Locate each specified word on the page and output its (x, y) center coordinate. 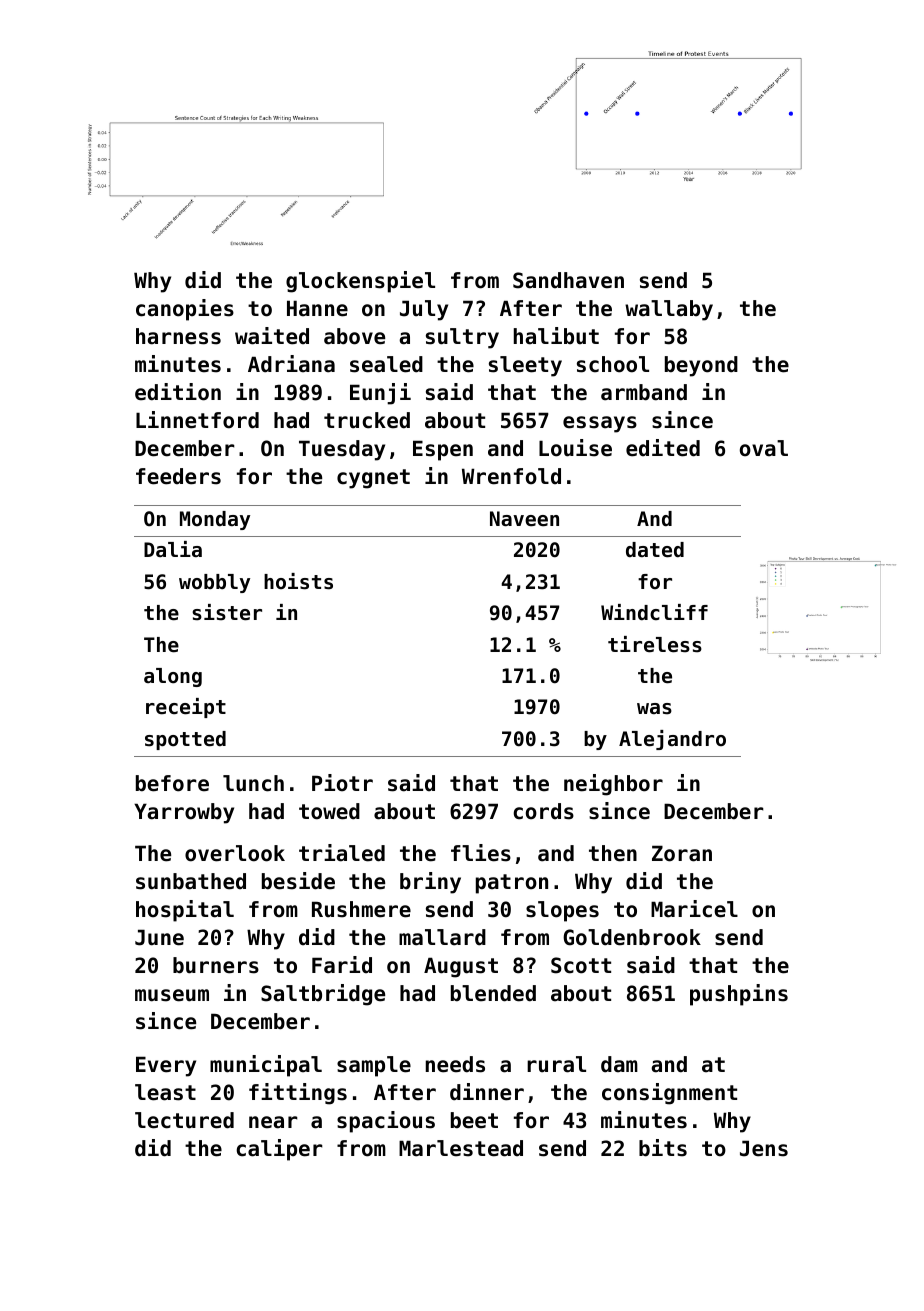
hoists (298, 581)
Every (166, 1066)
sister (227, 612)
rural (556, 1064)
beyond (701, 366)
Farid (342, 965)
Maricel (694, 909)
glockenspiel (360, 282)
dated (655, 550)
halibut (556, 336)
